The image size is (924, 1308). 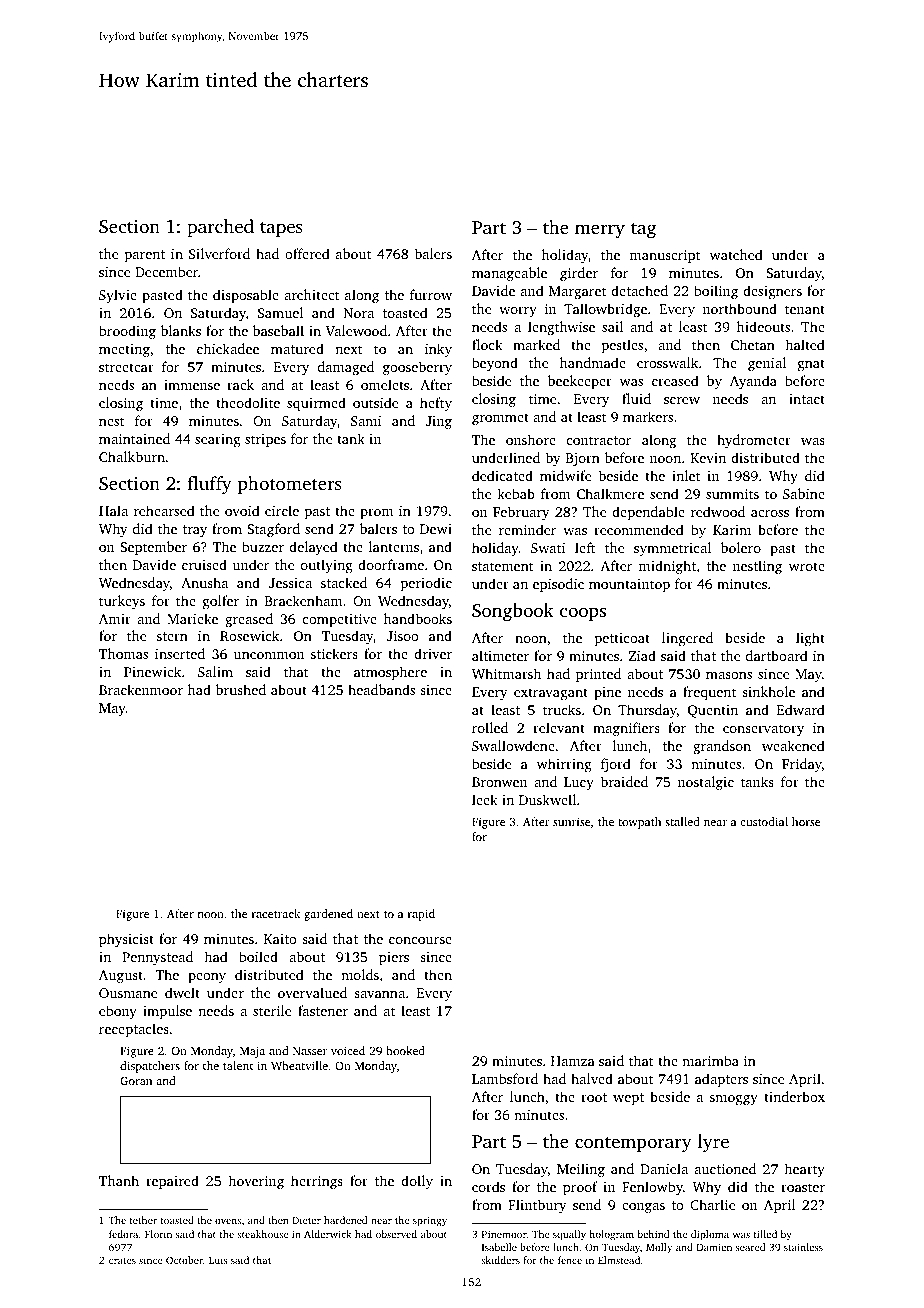 I want to click on watched, so click(x=736, y=254).
